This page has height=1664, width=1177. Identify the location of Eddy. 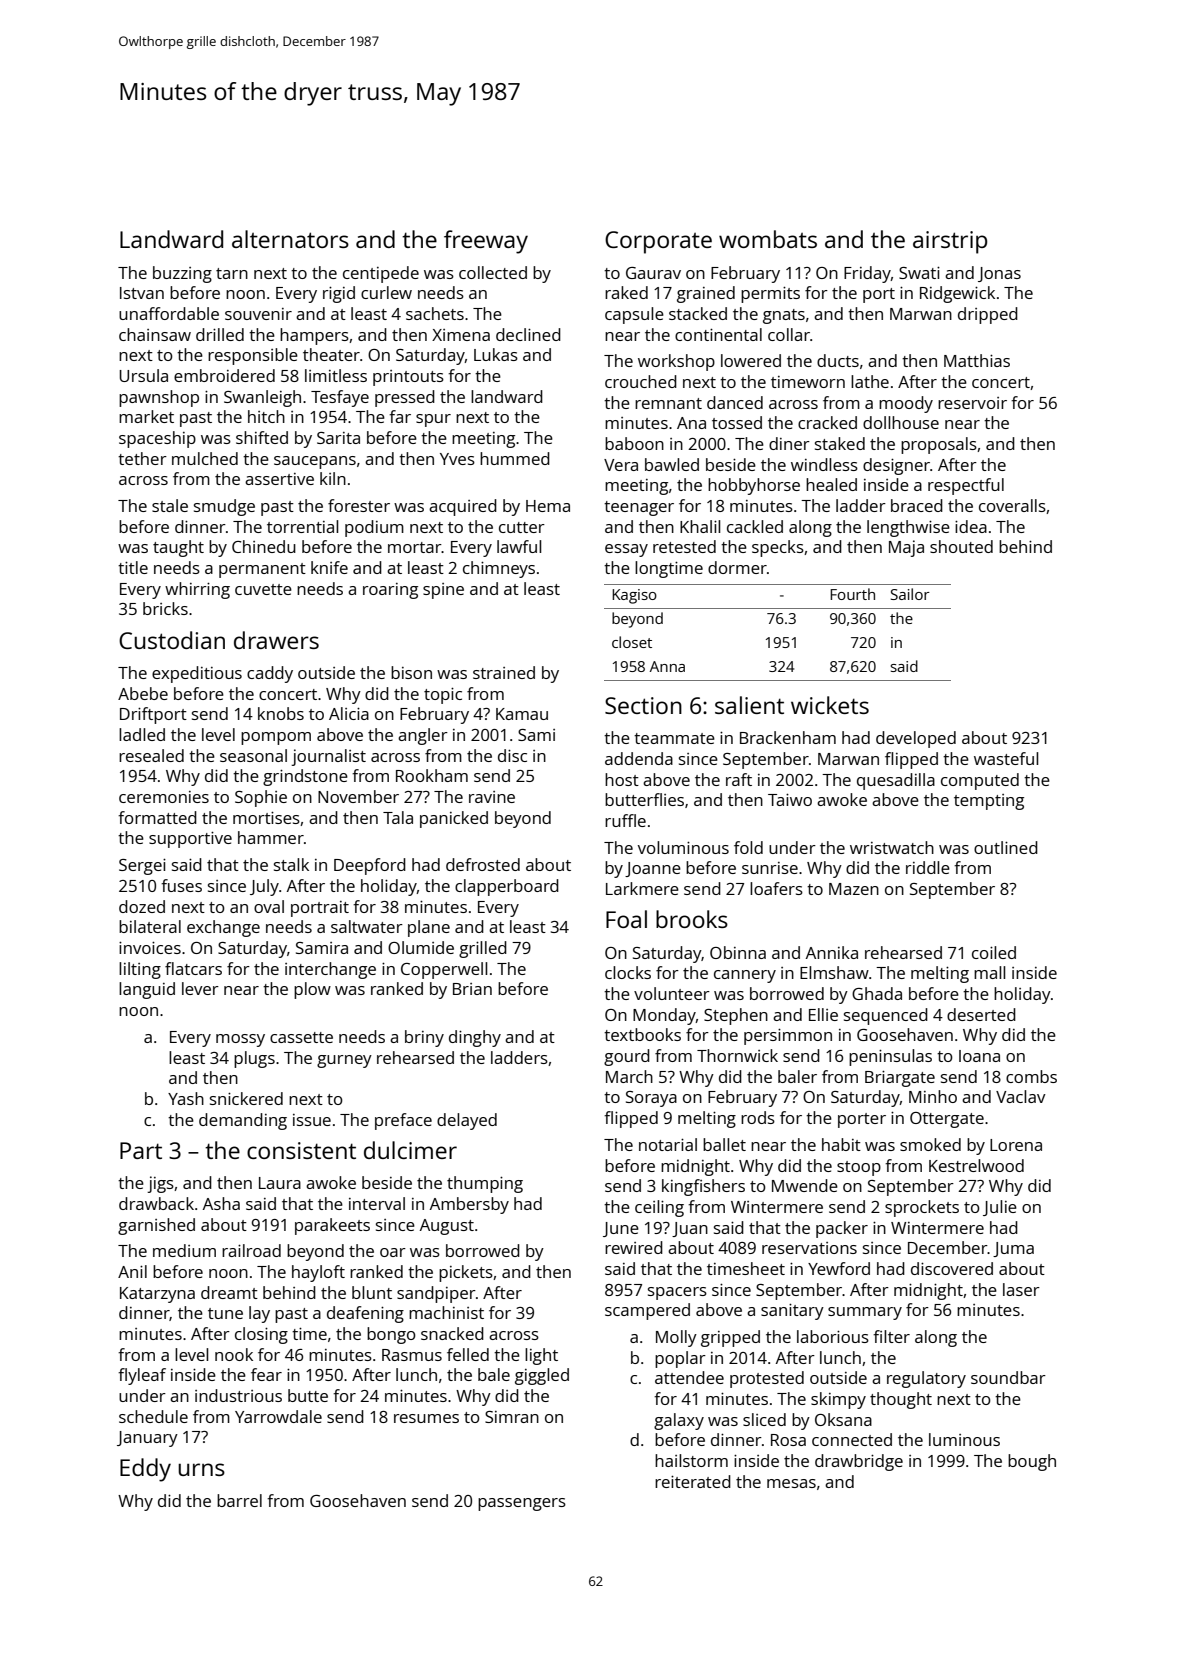
(145, 1470).
